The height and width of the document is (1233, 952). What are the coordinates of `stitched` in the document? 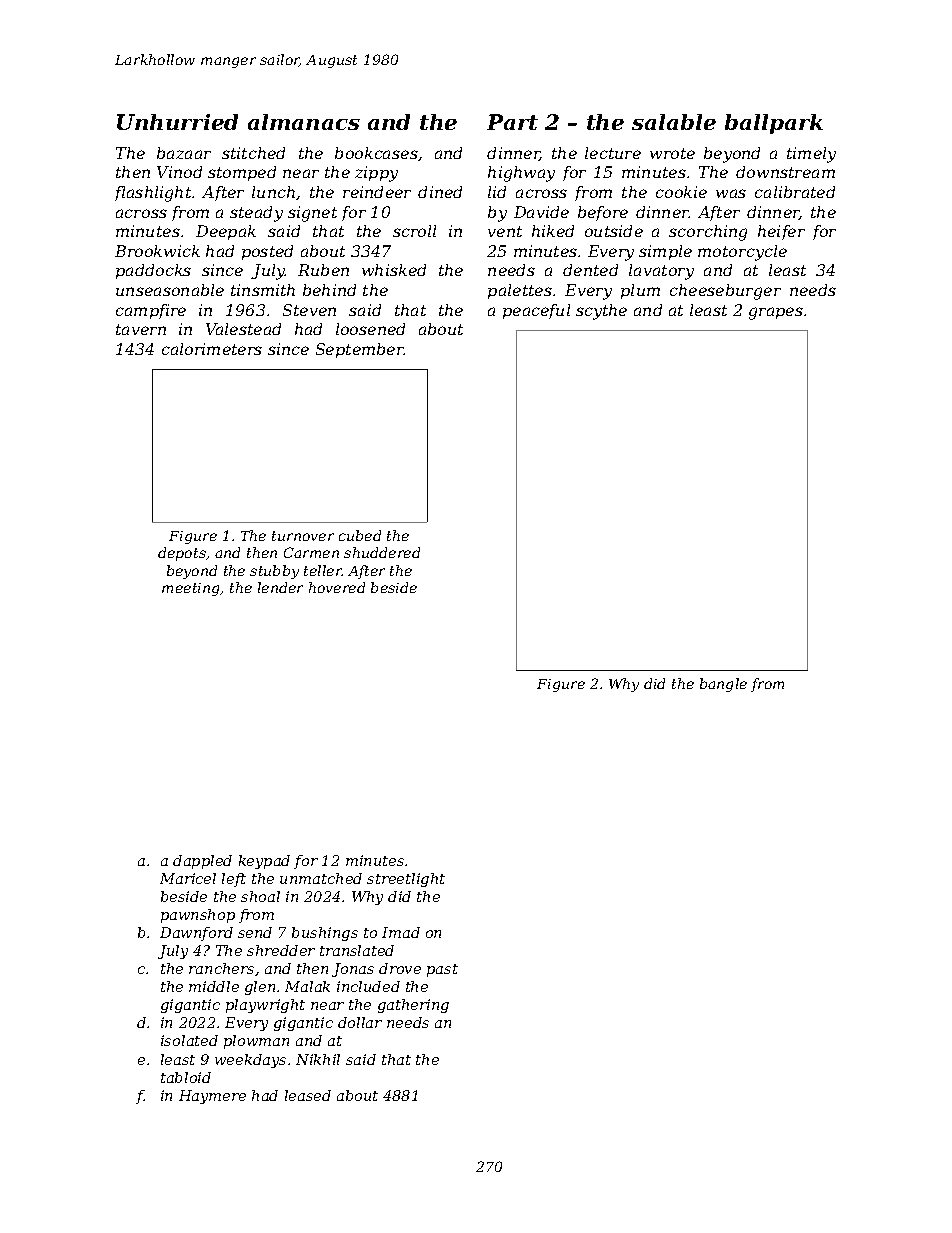 It's located at (253, 153).
